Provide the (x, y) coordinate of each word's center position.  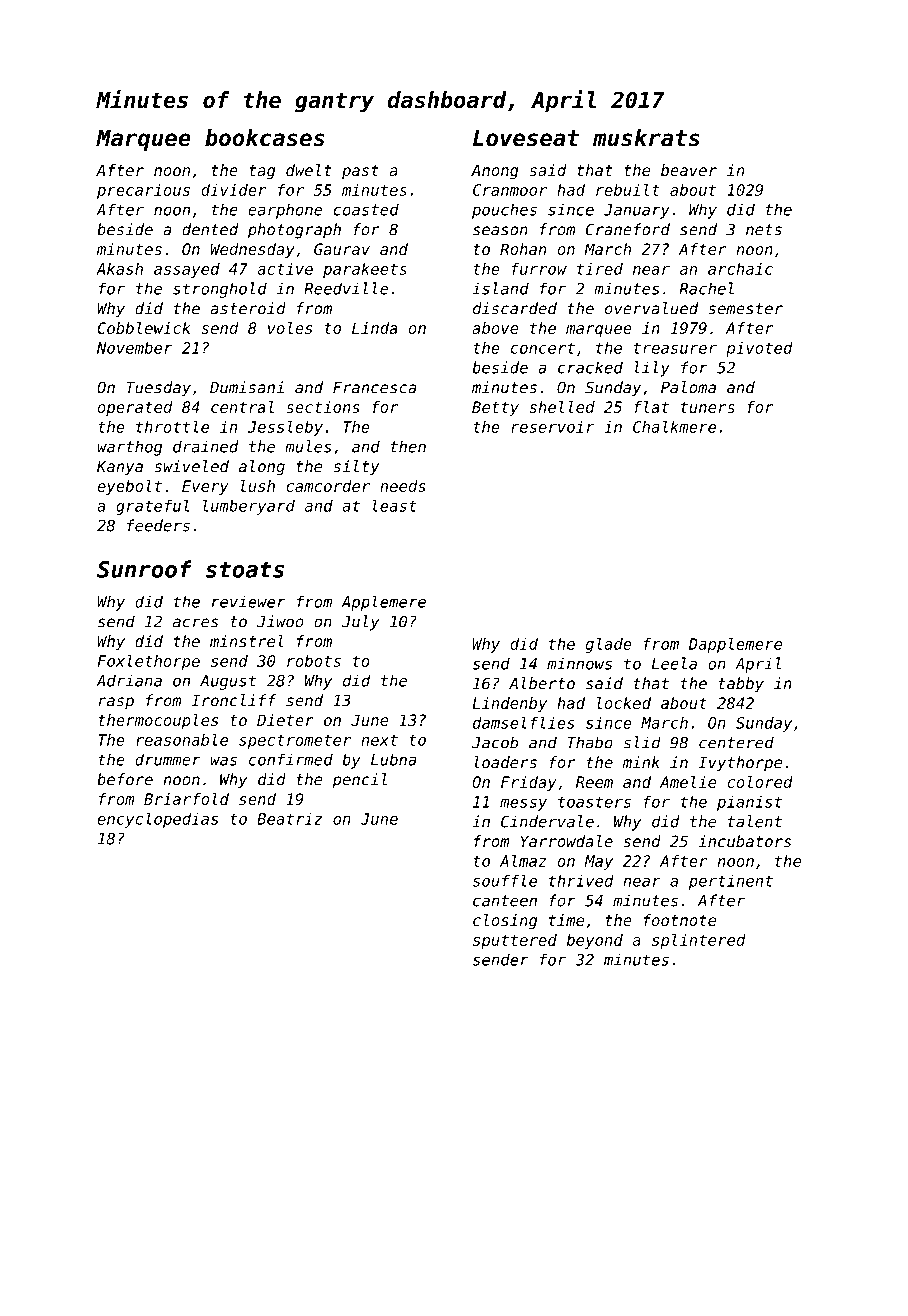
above (495, 328)
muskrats (646, 138)
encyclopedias (157, 820)
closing (505, 922)
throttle (172, 426)
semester (745, 309)
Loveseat (526, 138)
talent (755, 821)
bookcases (265, 138)
